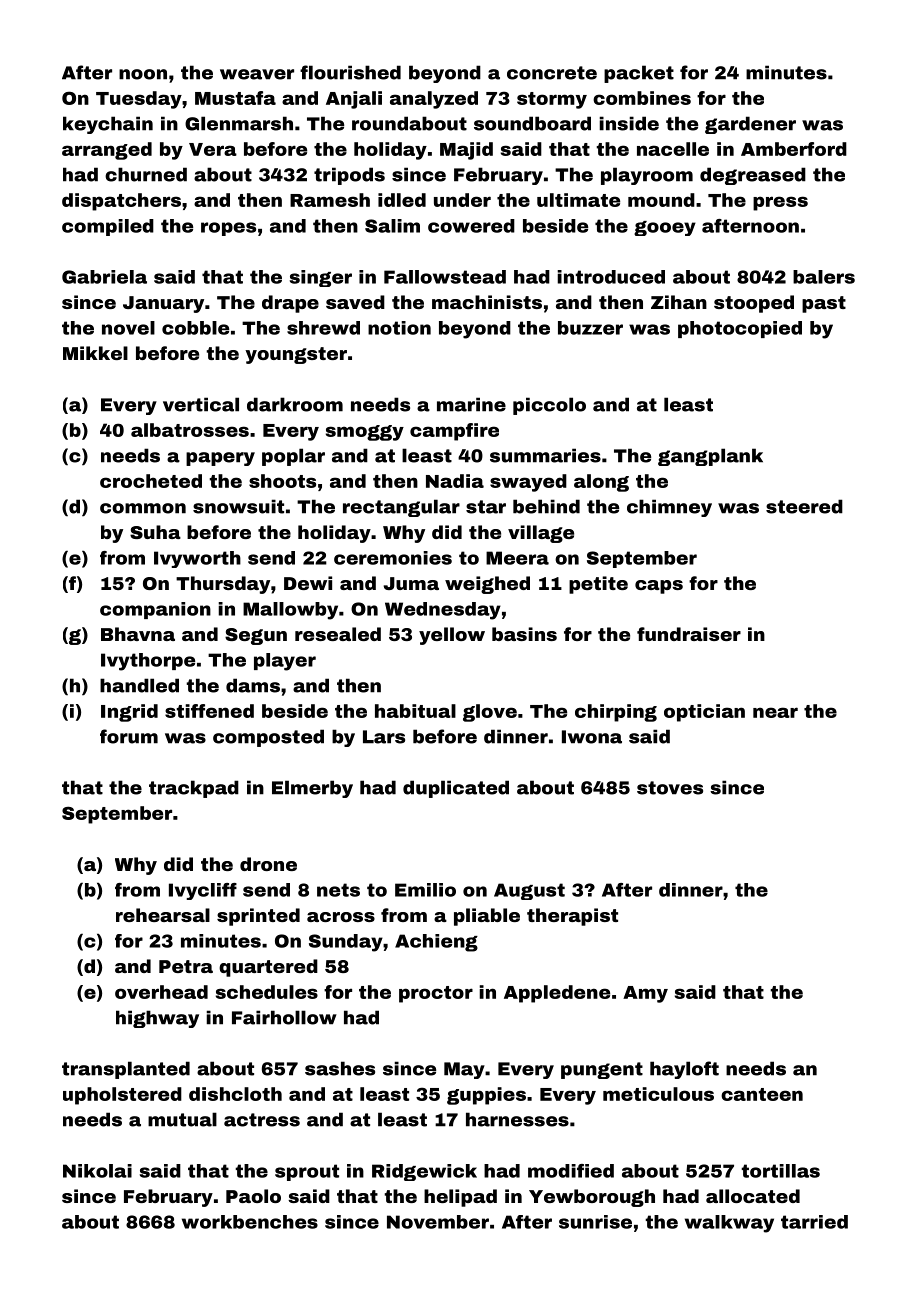 The width and height of the screenshot is (924, 1308). What do you see at coordinates (824, 277) in the screenshot?
I see `balers` at bounding box center [824, 277].
